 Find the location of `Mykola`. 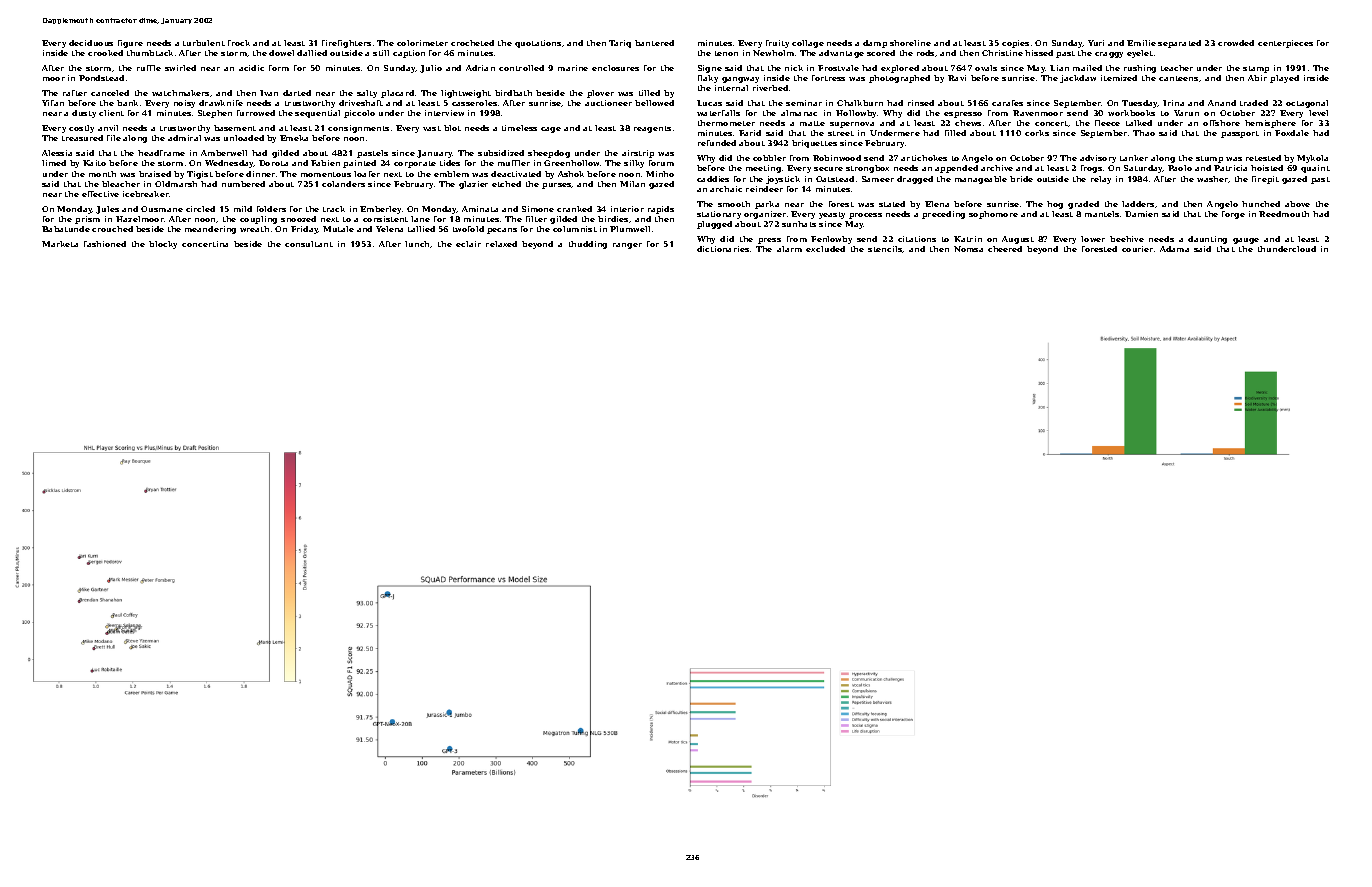

Mykola is located at coordinates (1312, 159).
